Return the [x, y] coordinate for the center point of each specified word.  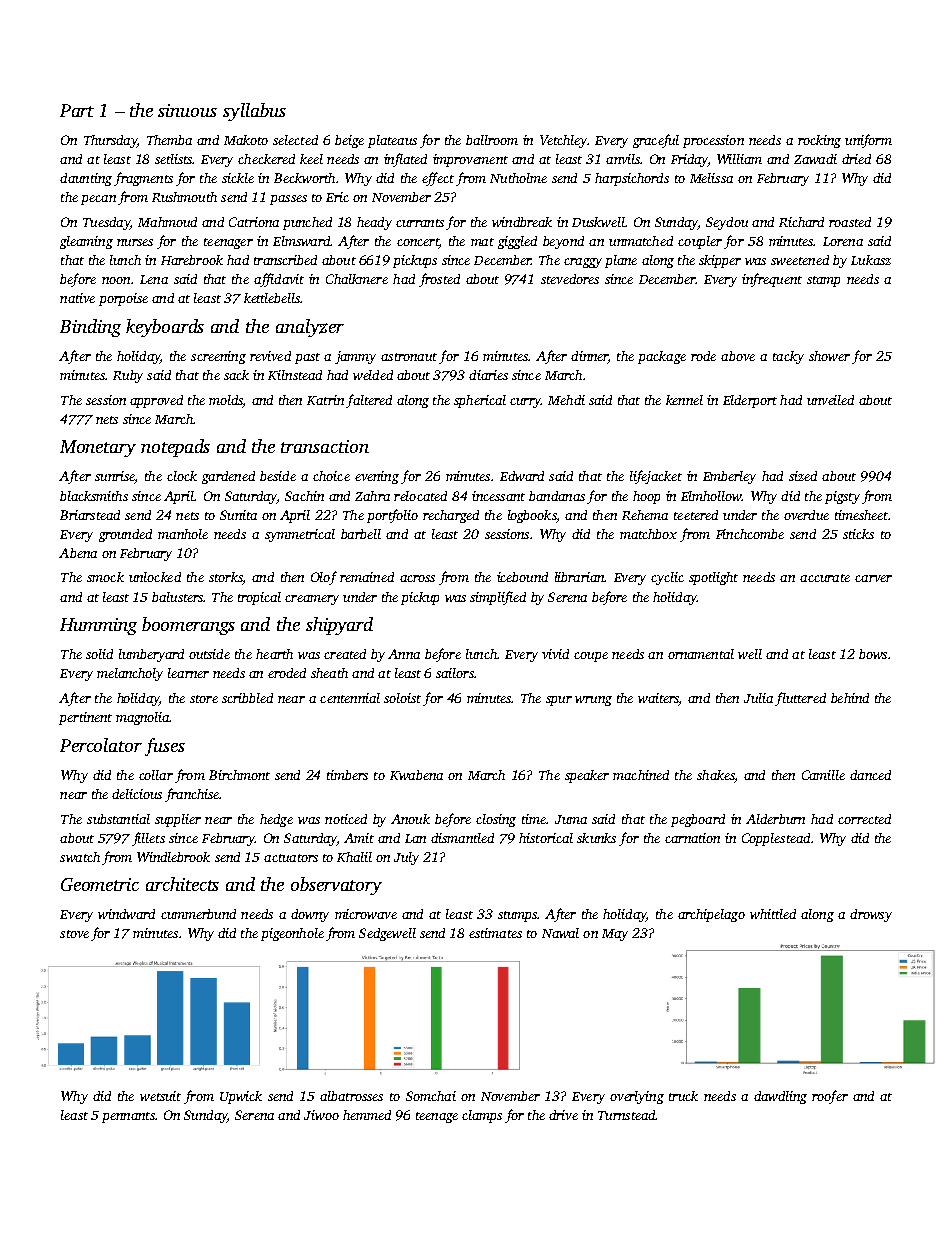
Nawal [560, 933]
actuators [291, 858]
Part [77, 110]
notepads [175, 448]
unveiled [830, 400]
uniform [868, 141]
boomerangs [188, 626]
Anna [404, 654]
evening [377, 477]
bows [873, 654]
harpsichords [632, 179]
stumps [517, 916]
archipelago [711, 915]
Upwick [241, 1097]
